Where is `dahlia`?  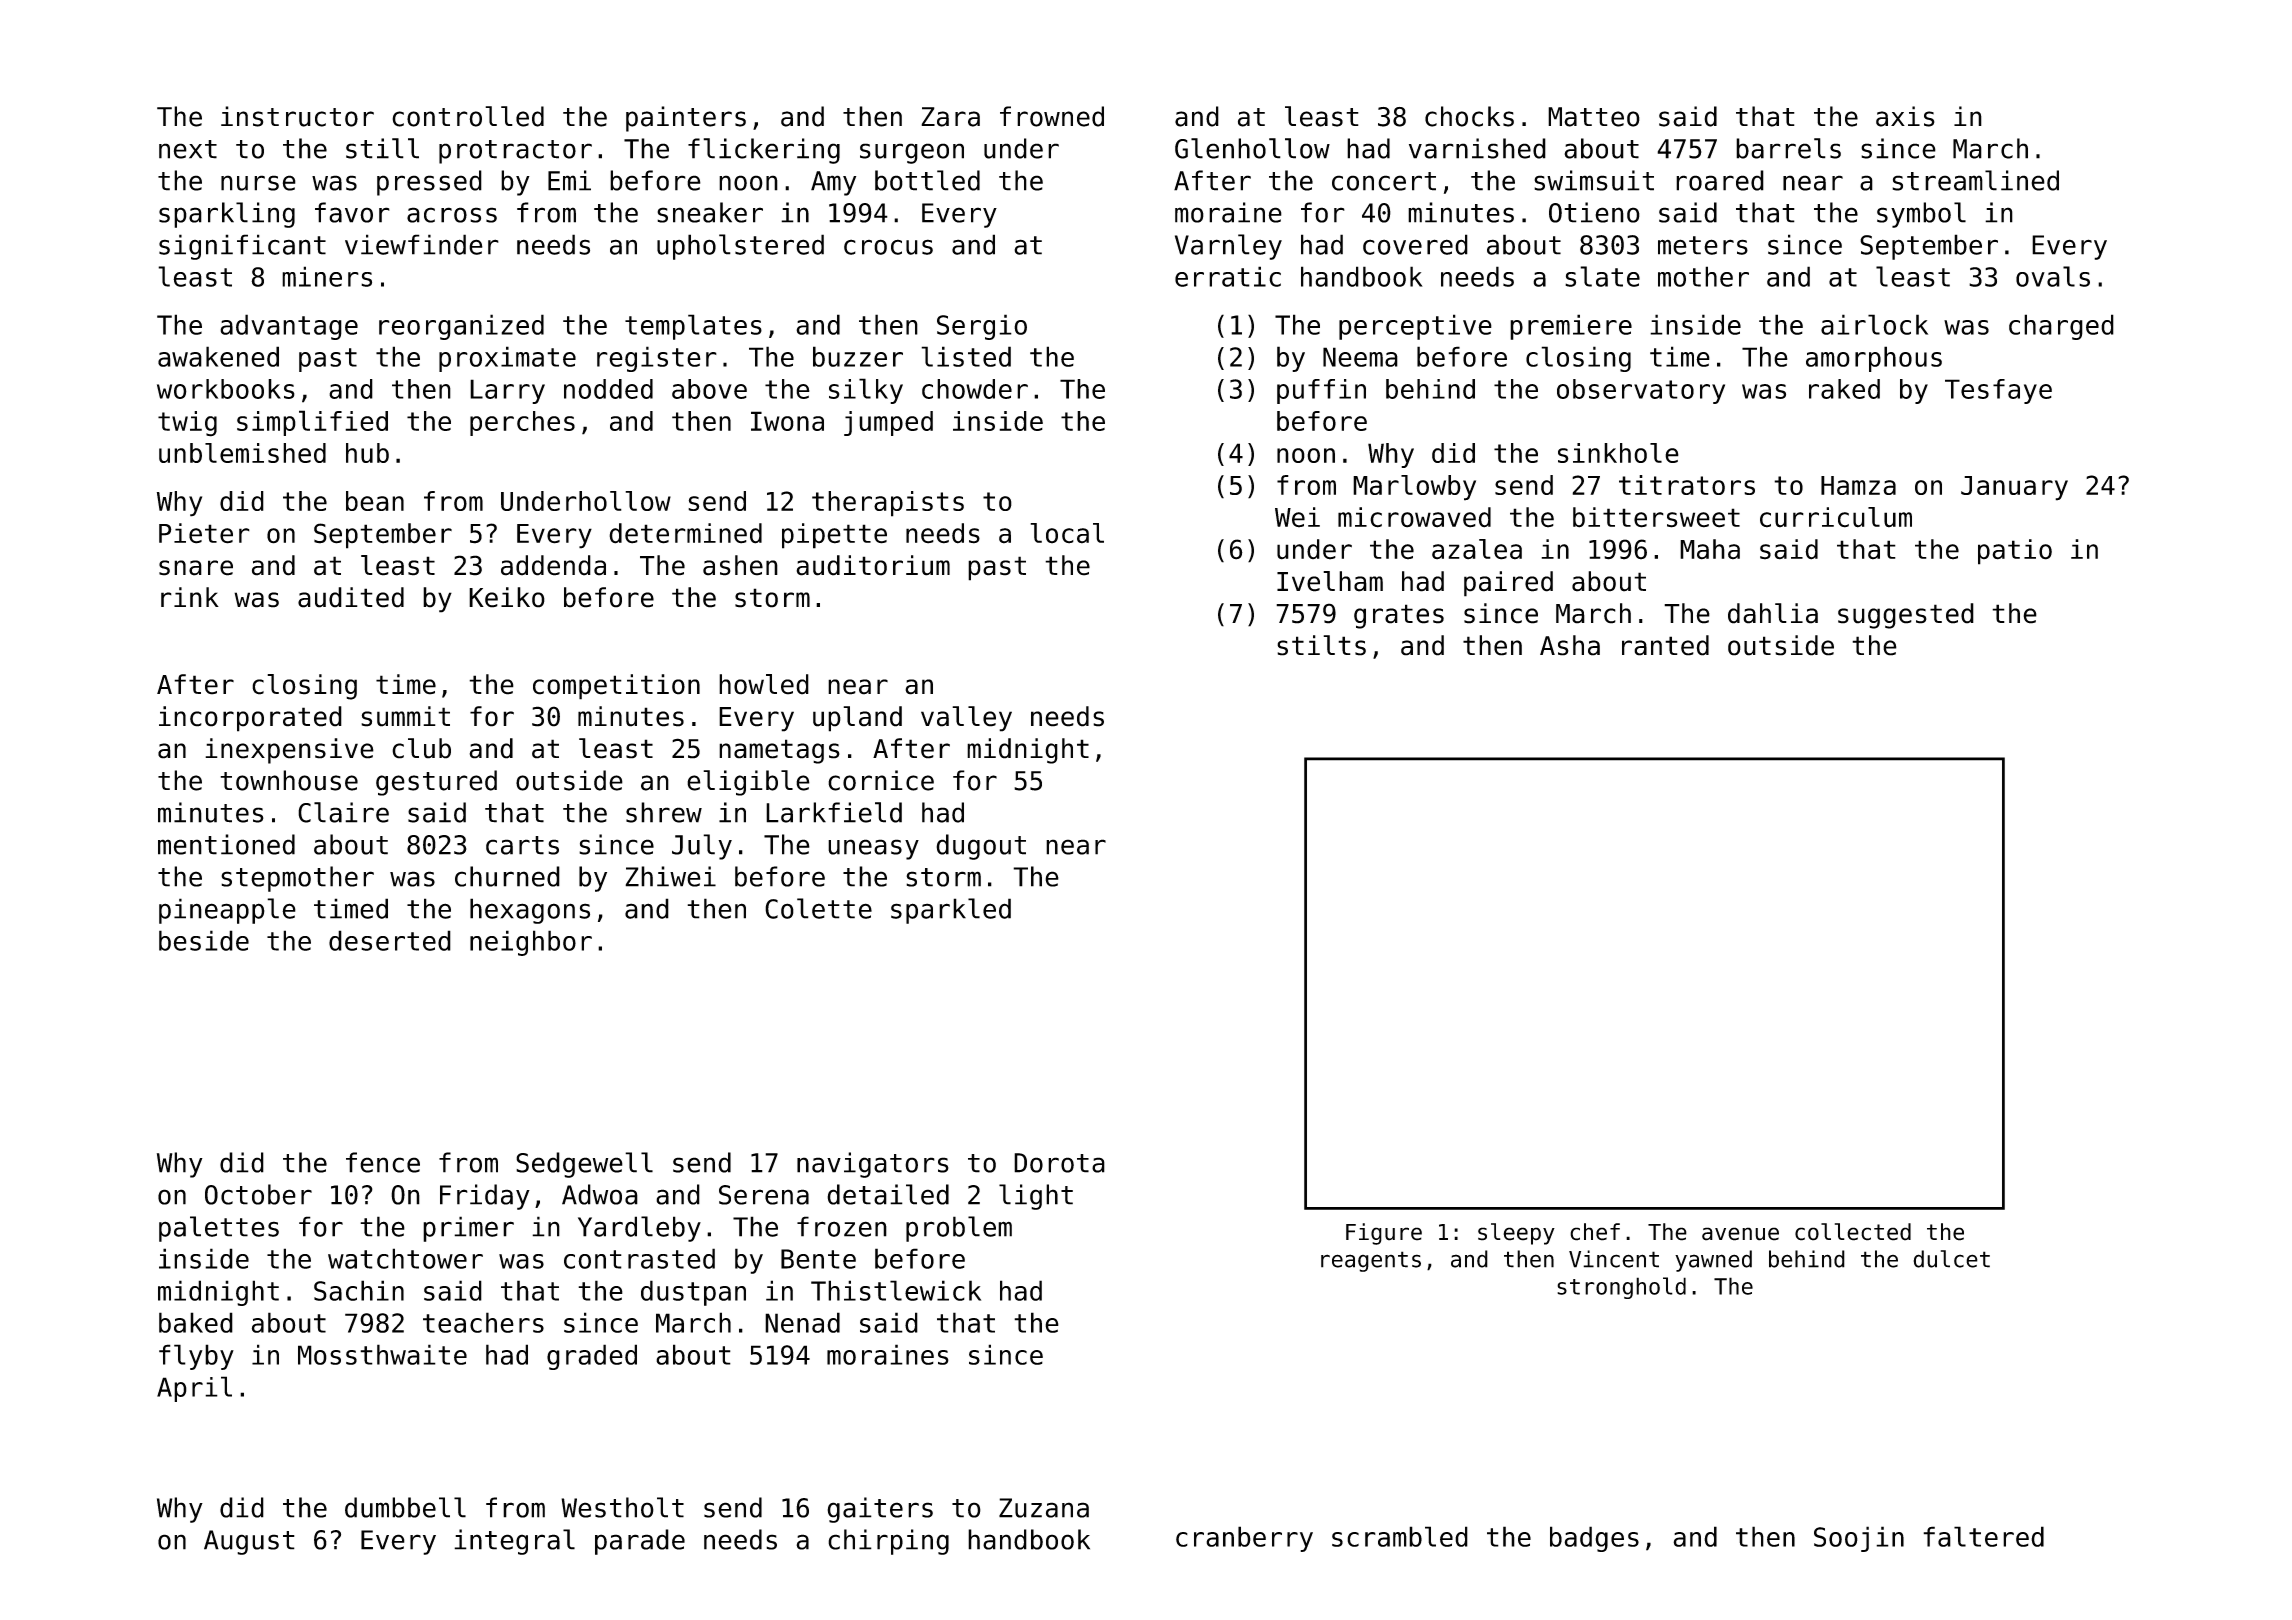 dahlia is located at coordinates (1773, 613).
